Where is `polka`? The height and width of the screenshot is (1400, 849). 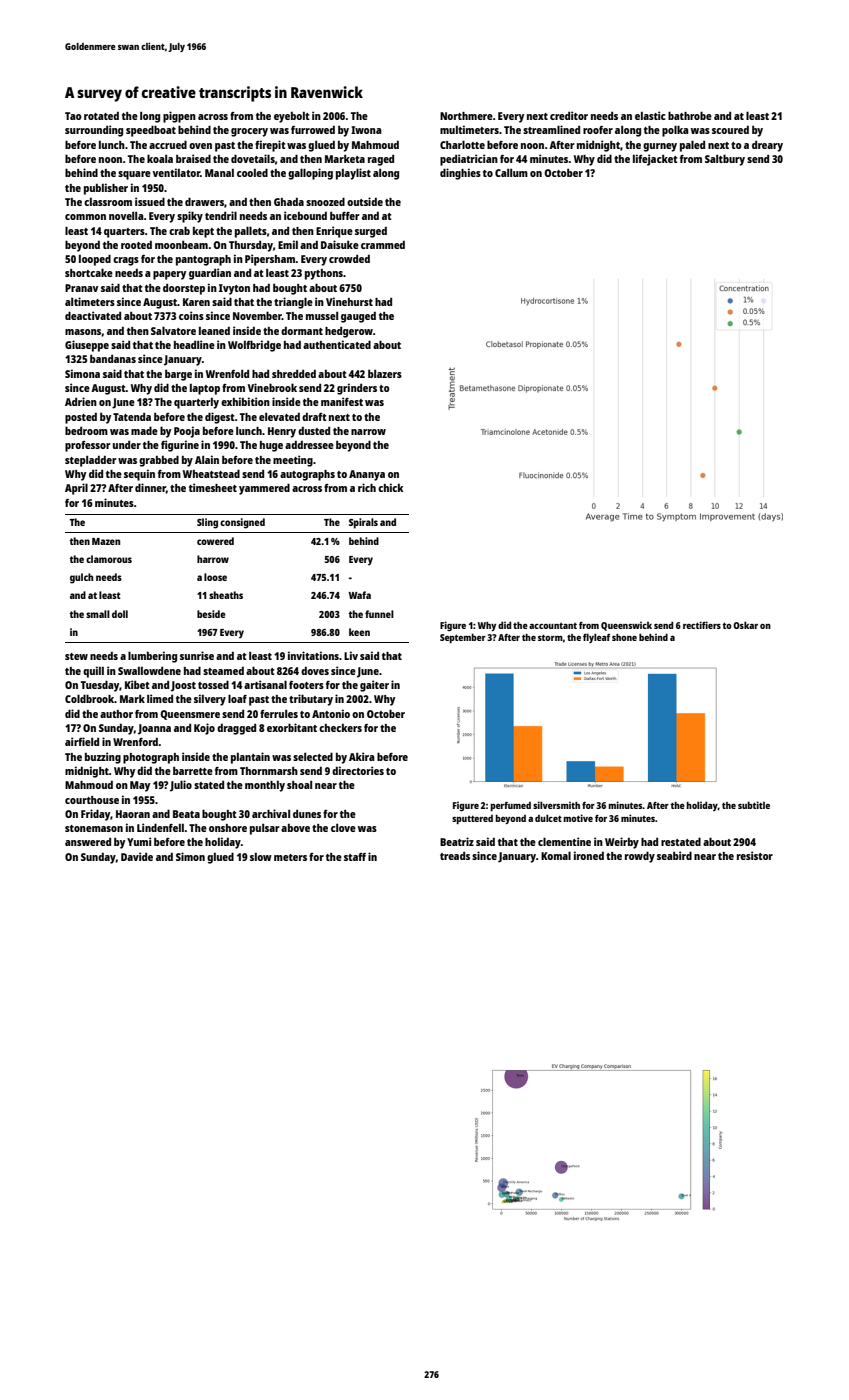
polka is located at coordinates (675, 131).
